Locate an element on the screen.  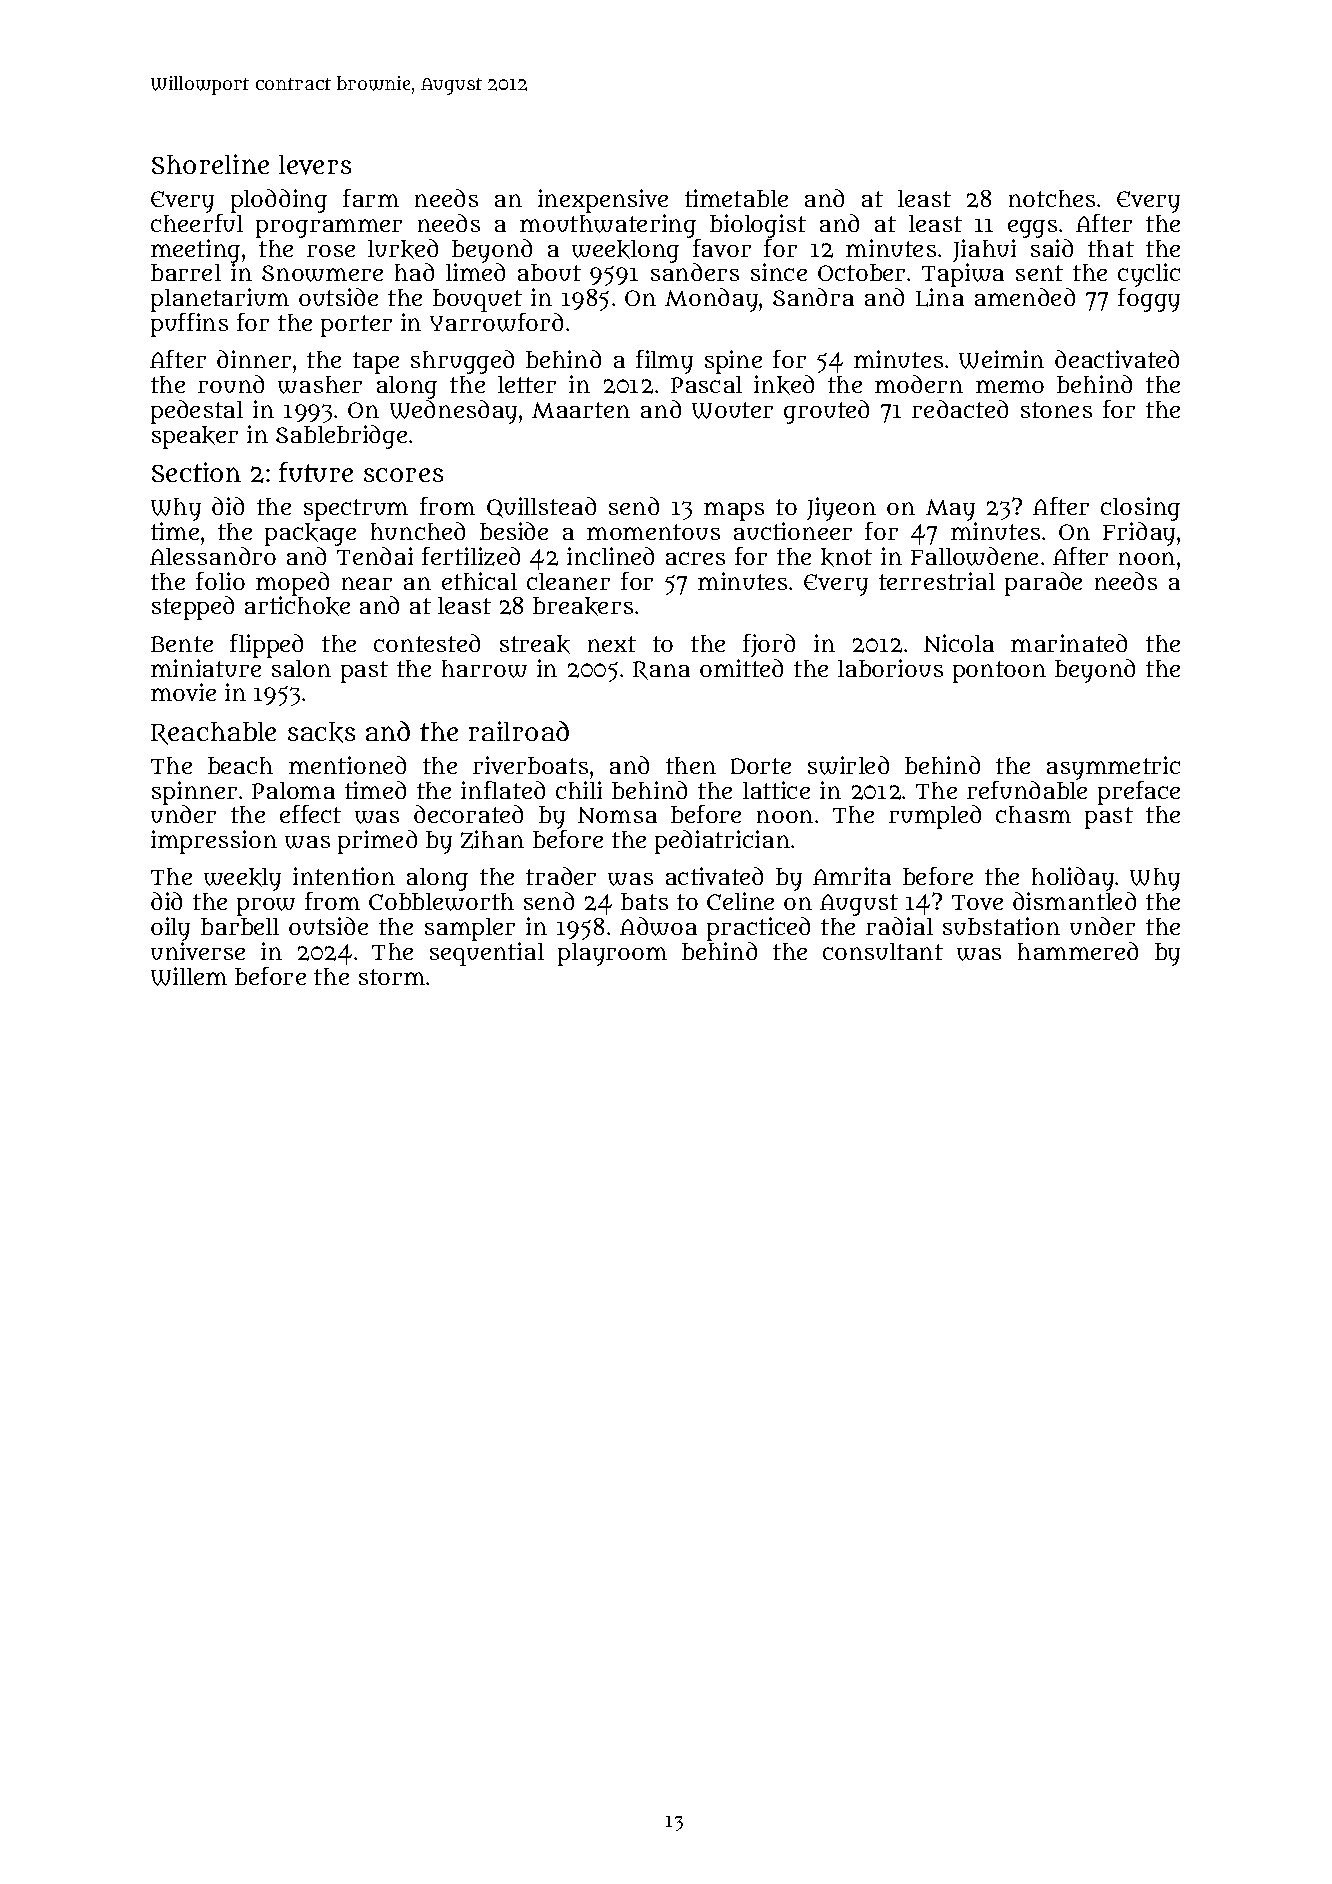
hammered is located at coordinates (1078, 951).
